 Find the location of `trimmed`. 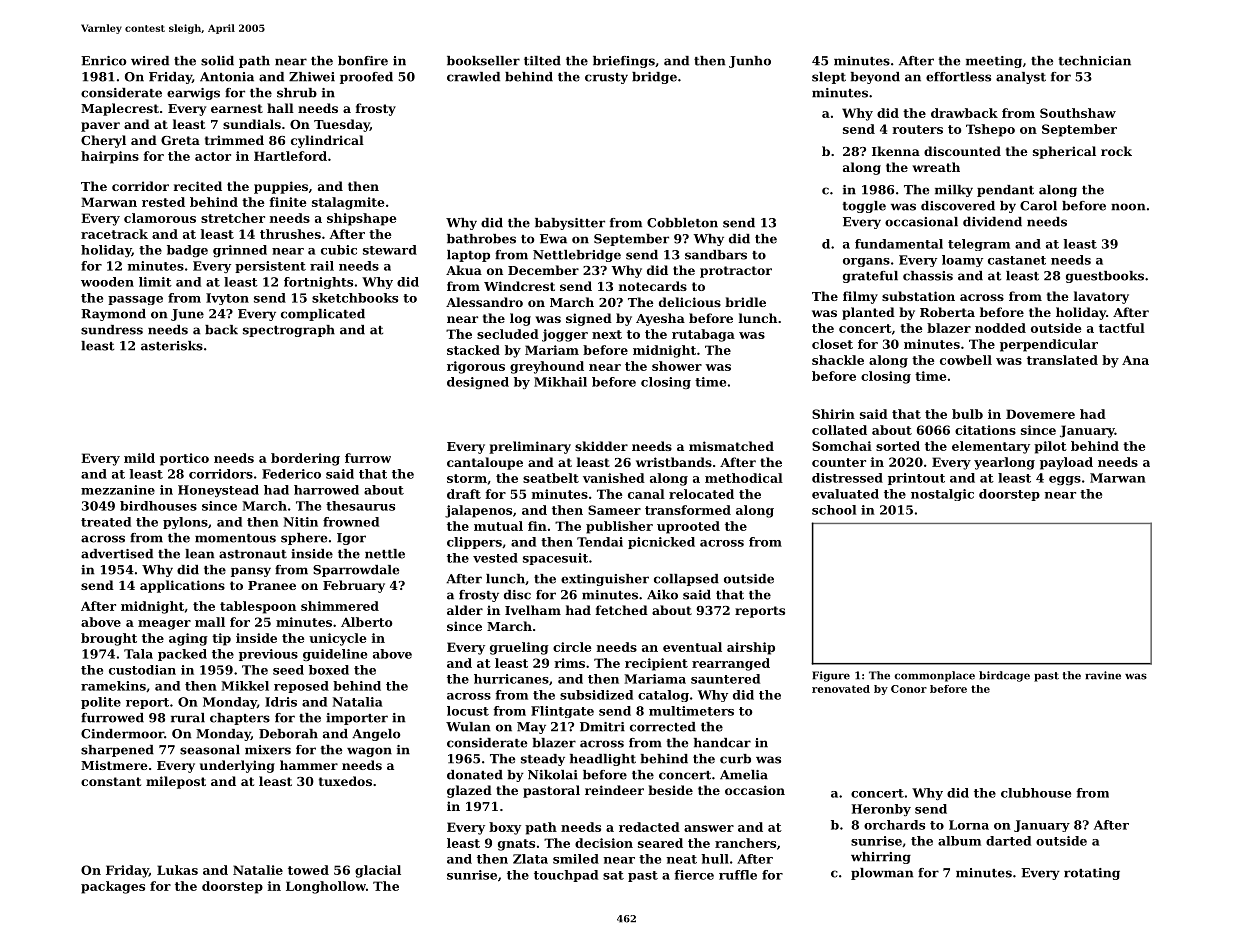

trimmed is located at coordinates (234, 140).
